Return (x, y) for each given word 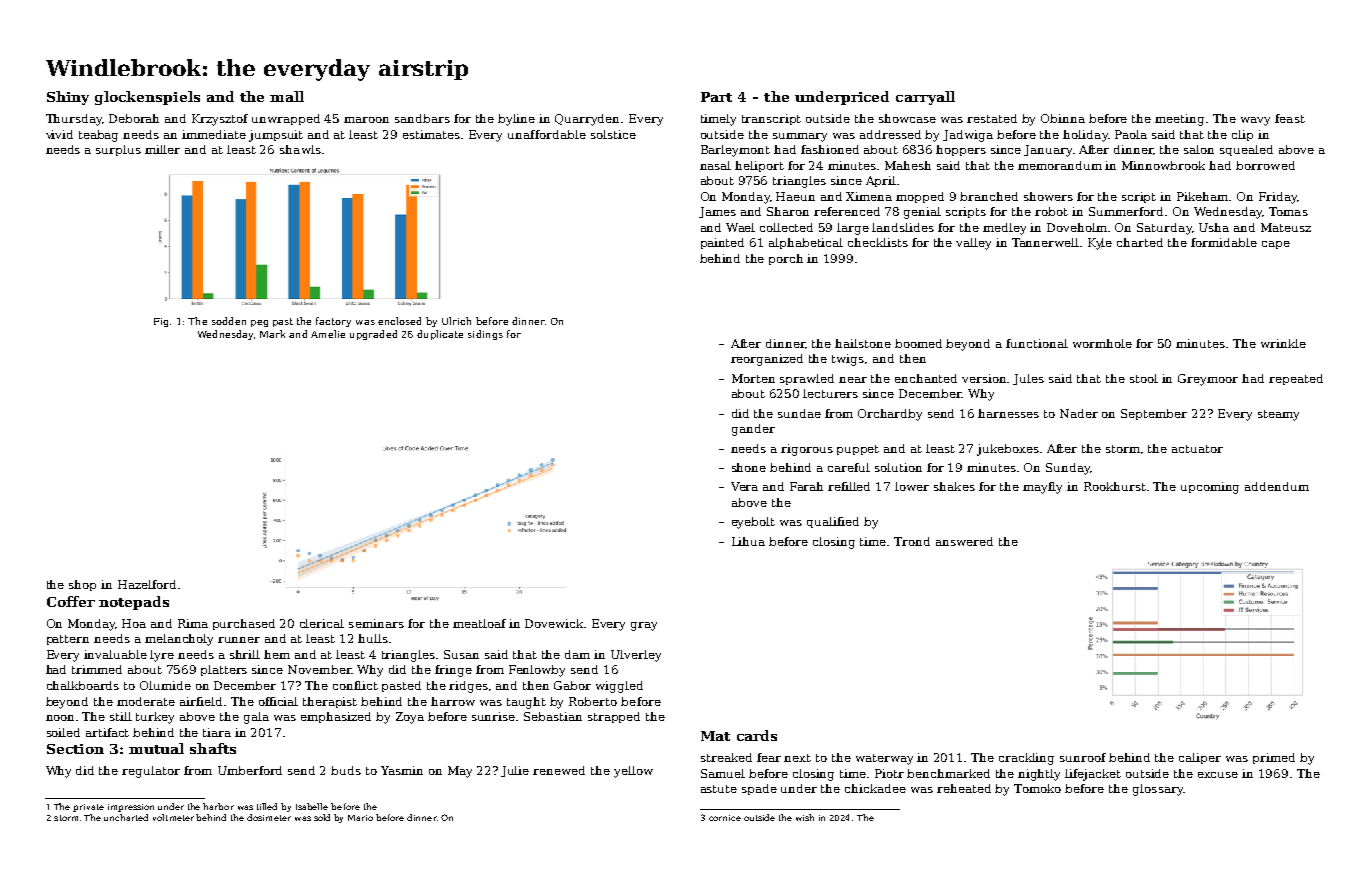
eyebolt (753, 523)
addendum (1277, 486)
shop (82, 585)
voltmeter (173, 817)
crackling (1026, 759)
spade (759, 789)
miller (162, 149)
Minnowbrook (1163, 165)
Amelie (328, 334)
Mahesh (908, 165)
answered (964, 541)
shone (749, 467)
